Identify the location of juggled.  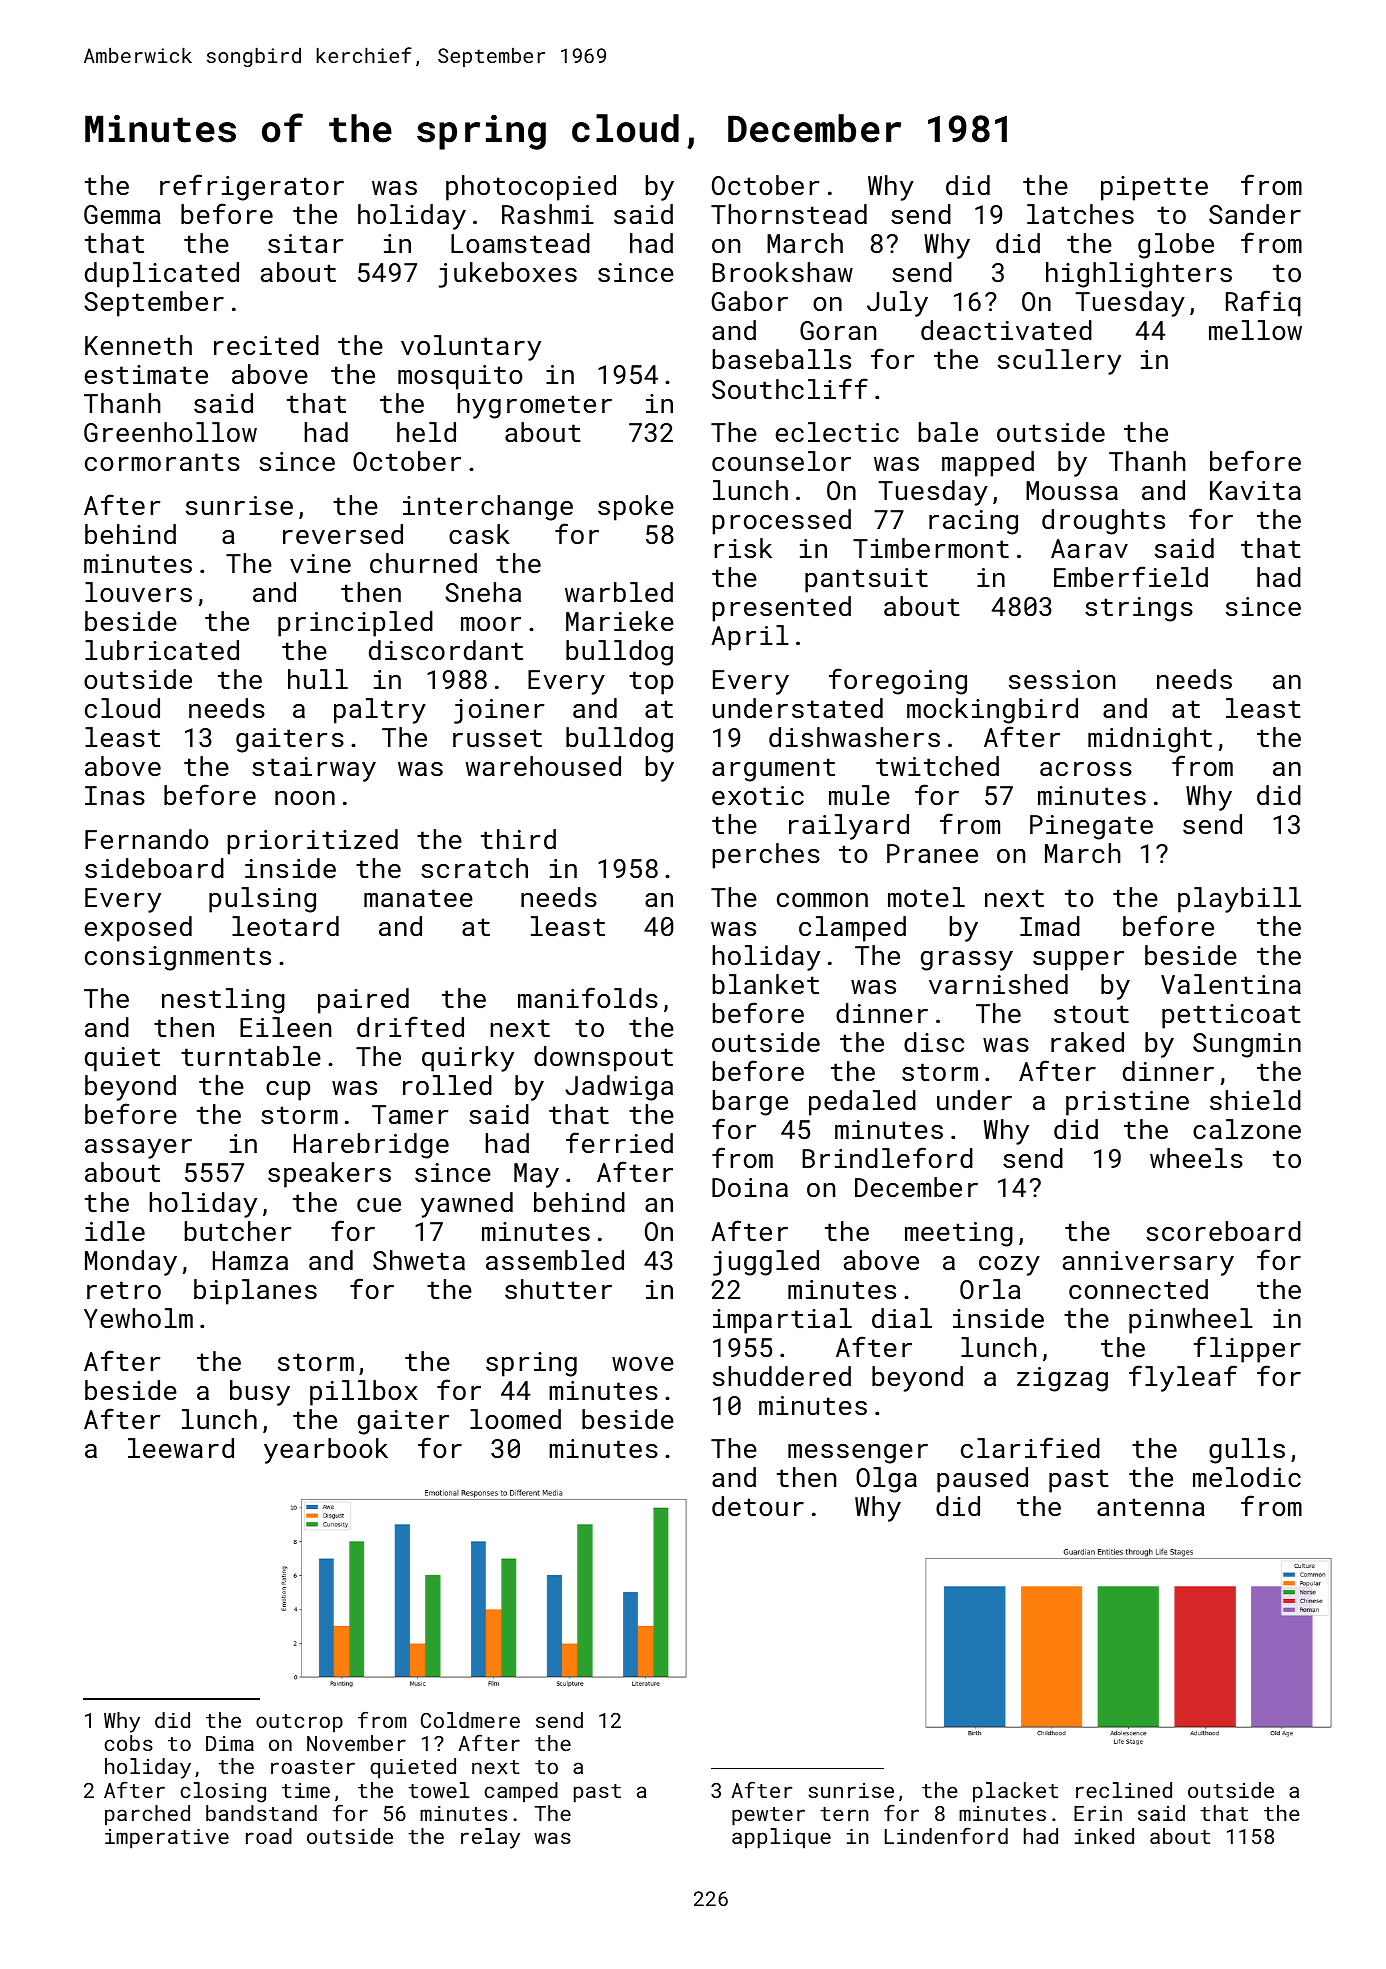
(766, 1263).
